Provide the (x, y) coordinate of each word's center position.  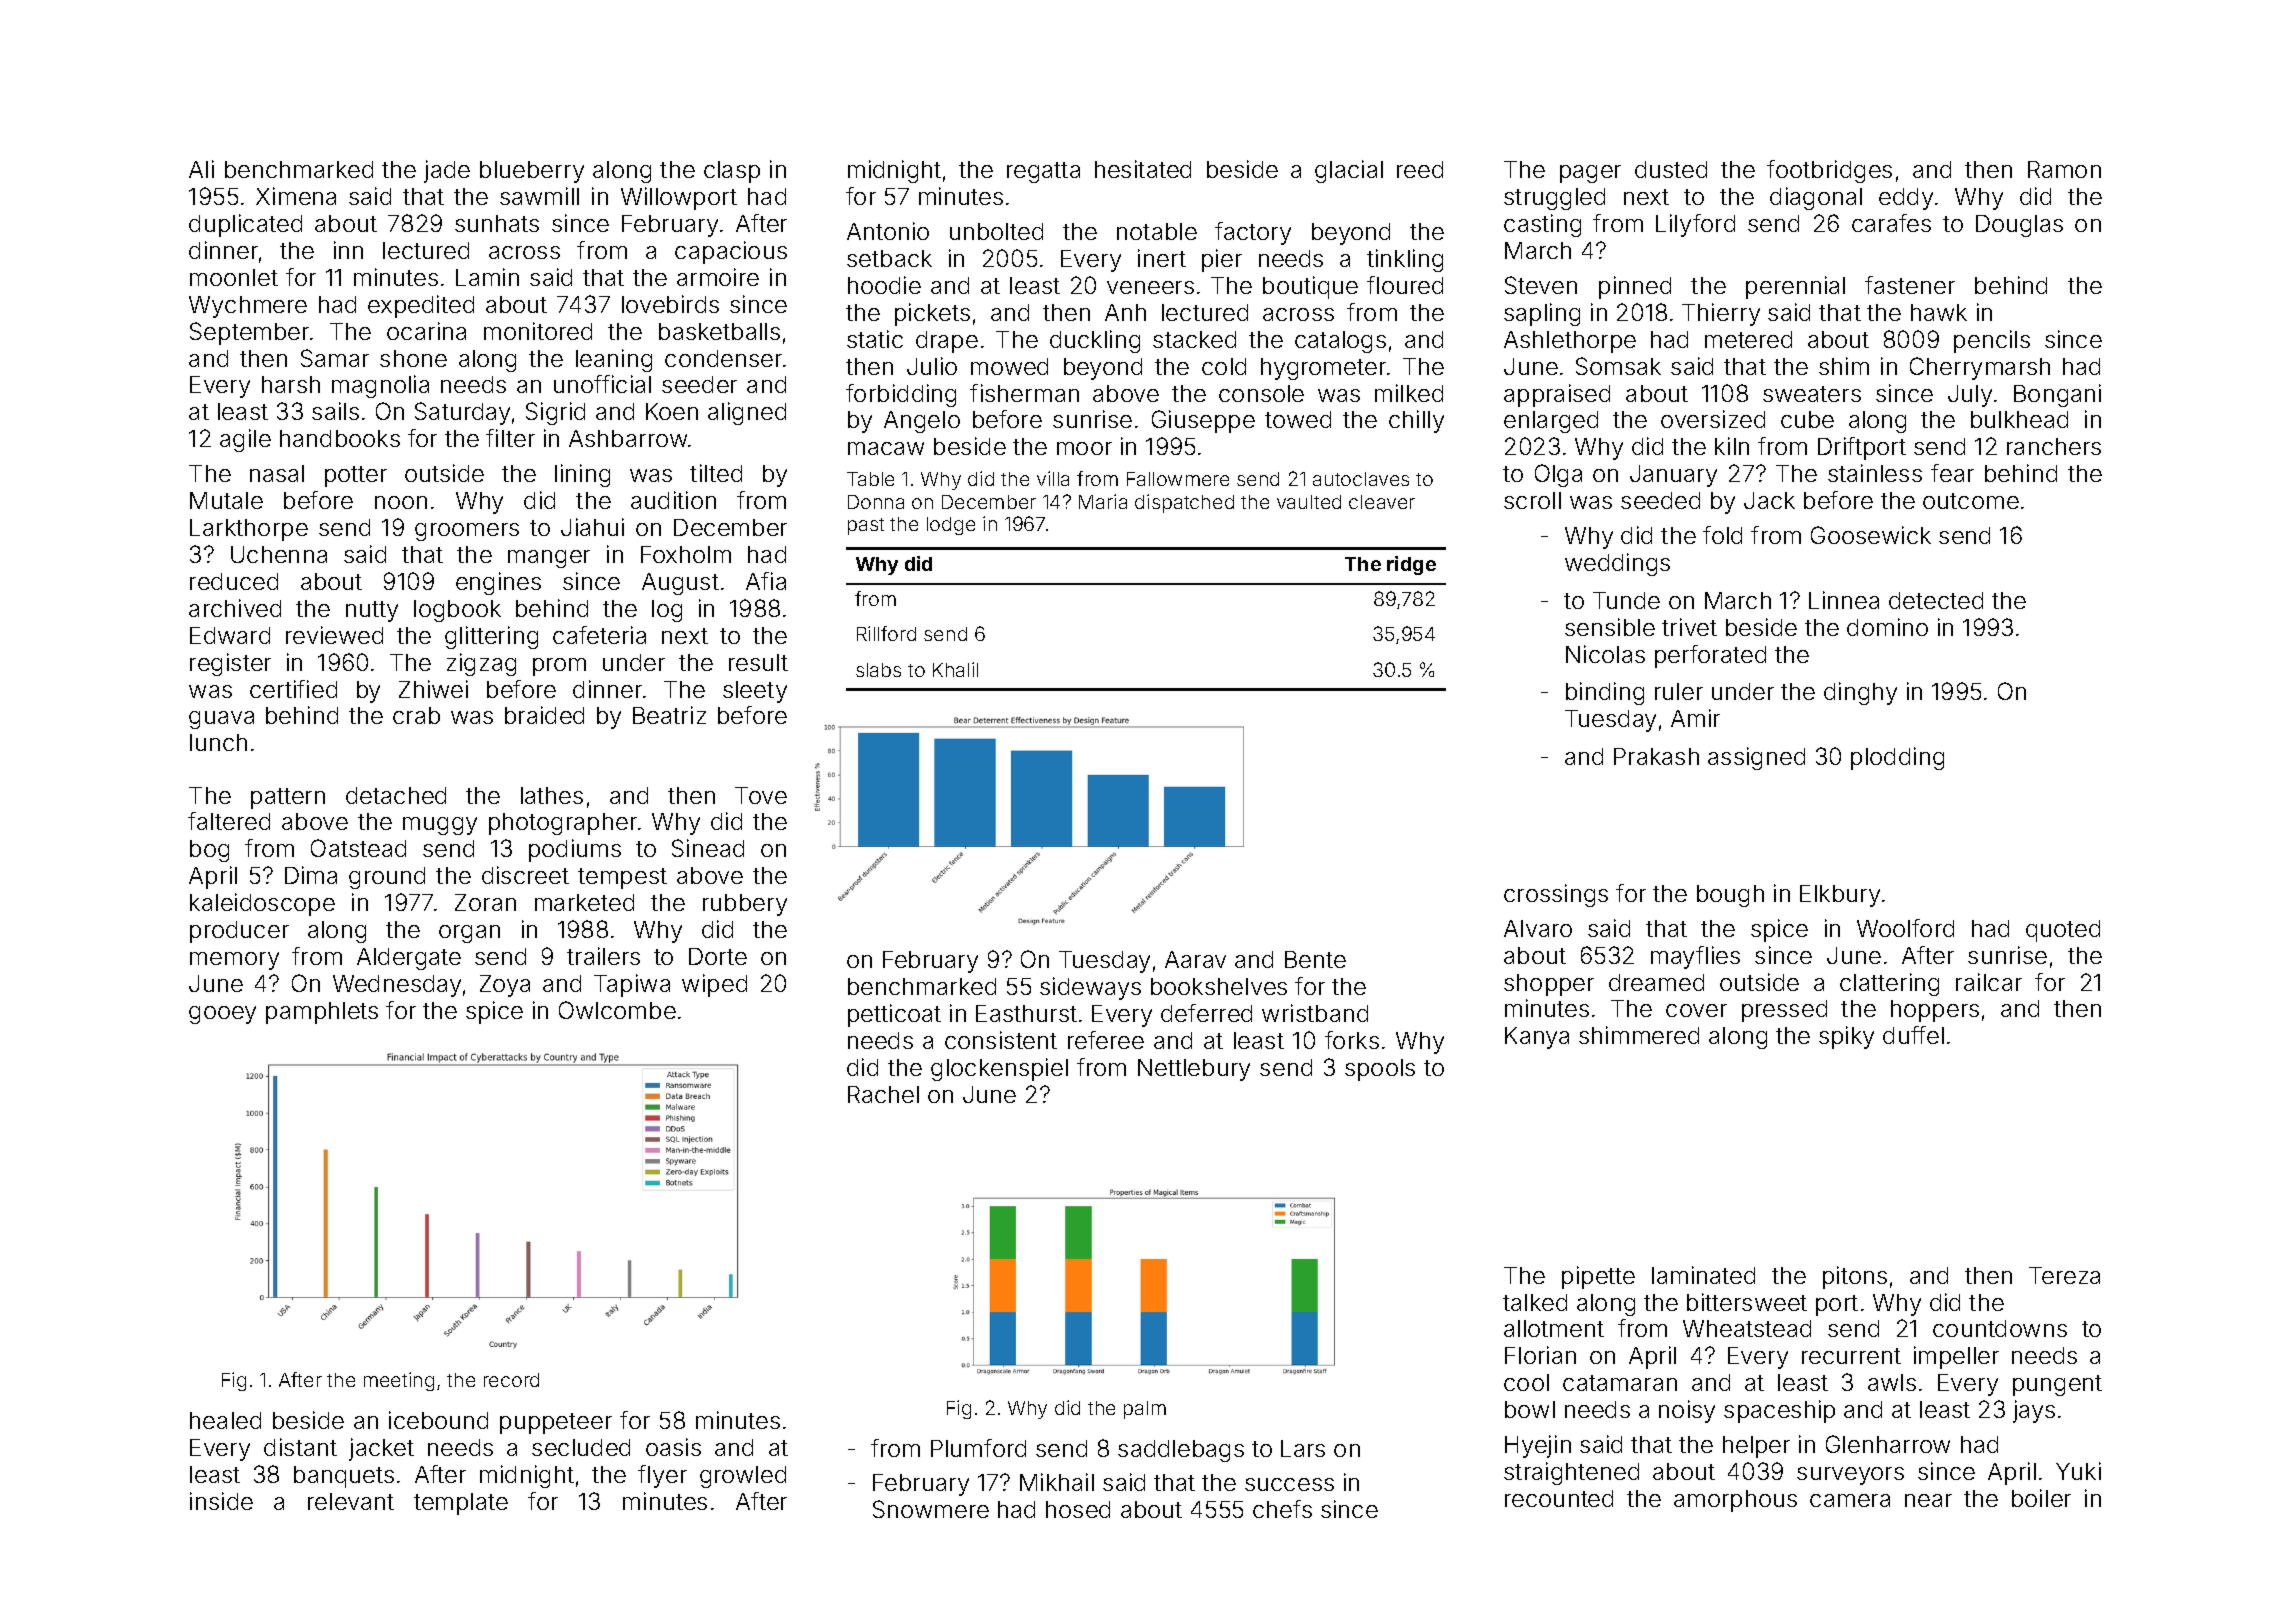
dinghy (1860, 693)
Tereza (2064, 1275)
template (461, 1504)
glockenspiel (999, 1069)
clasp (732, 172)
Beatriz (669, 715)
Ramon (2064, 169)
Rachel (883, 1094)
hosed (1078, 1509)
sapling (1542, 314)
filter (510, 438)
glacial (1349, 171)
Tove (761, 795)
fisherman (1024, 393)
